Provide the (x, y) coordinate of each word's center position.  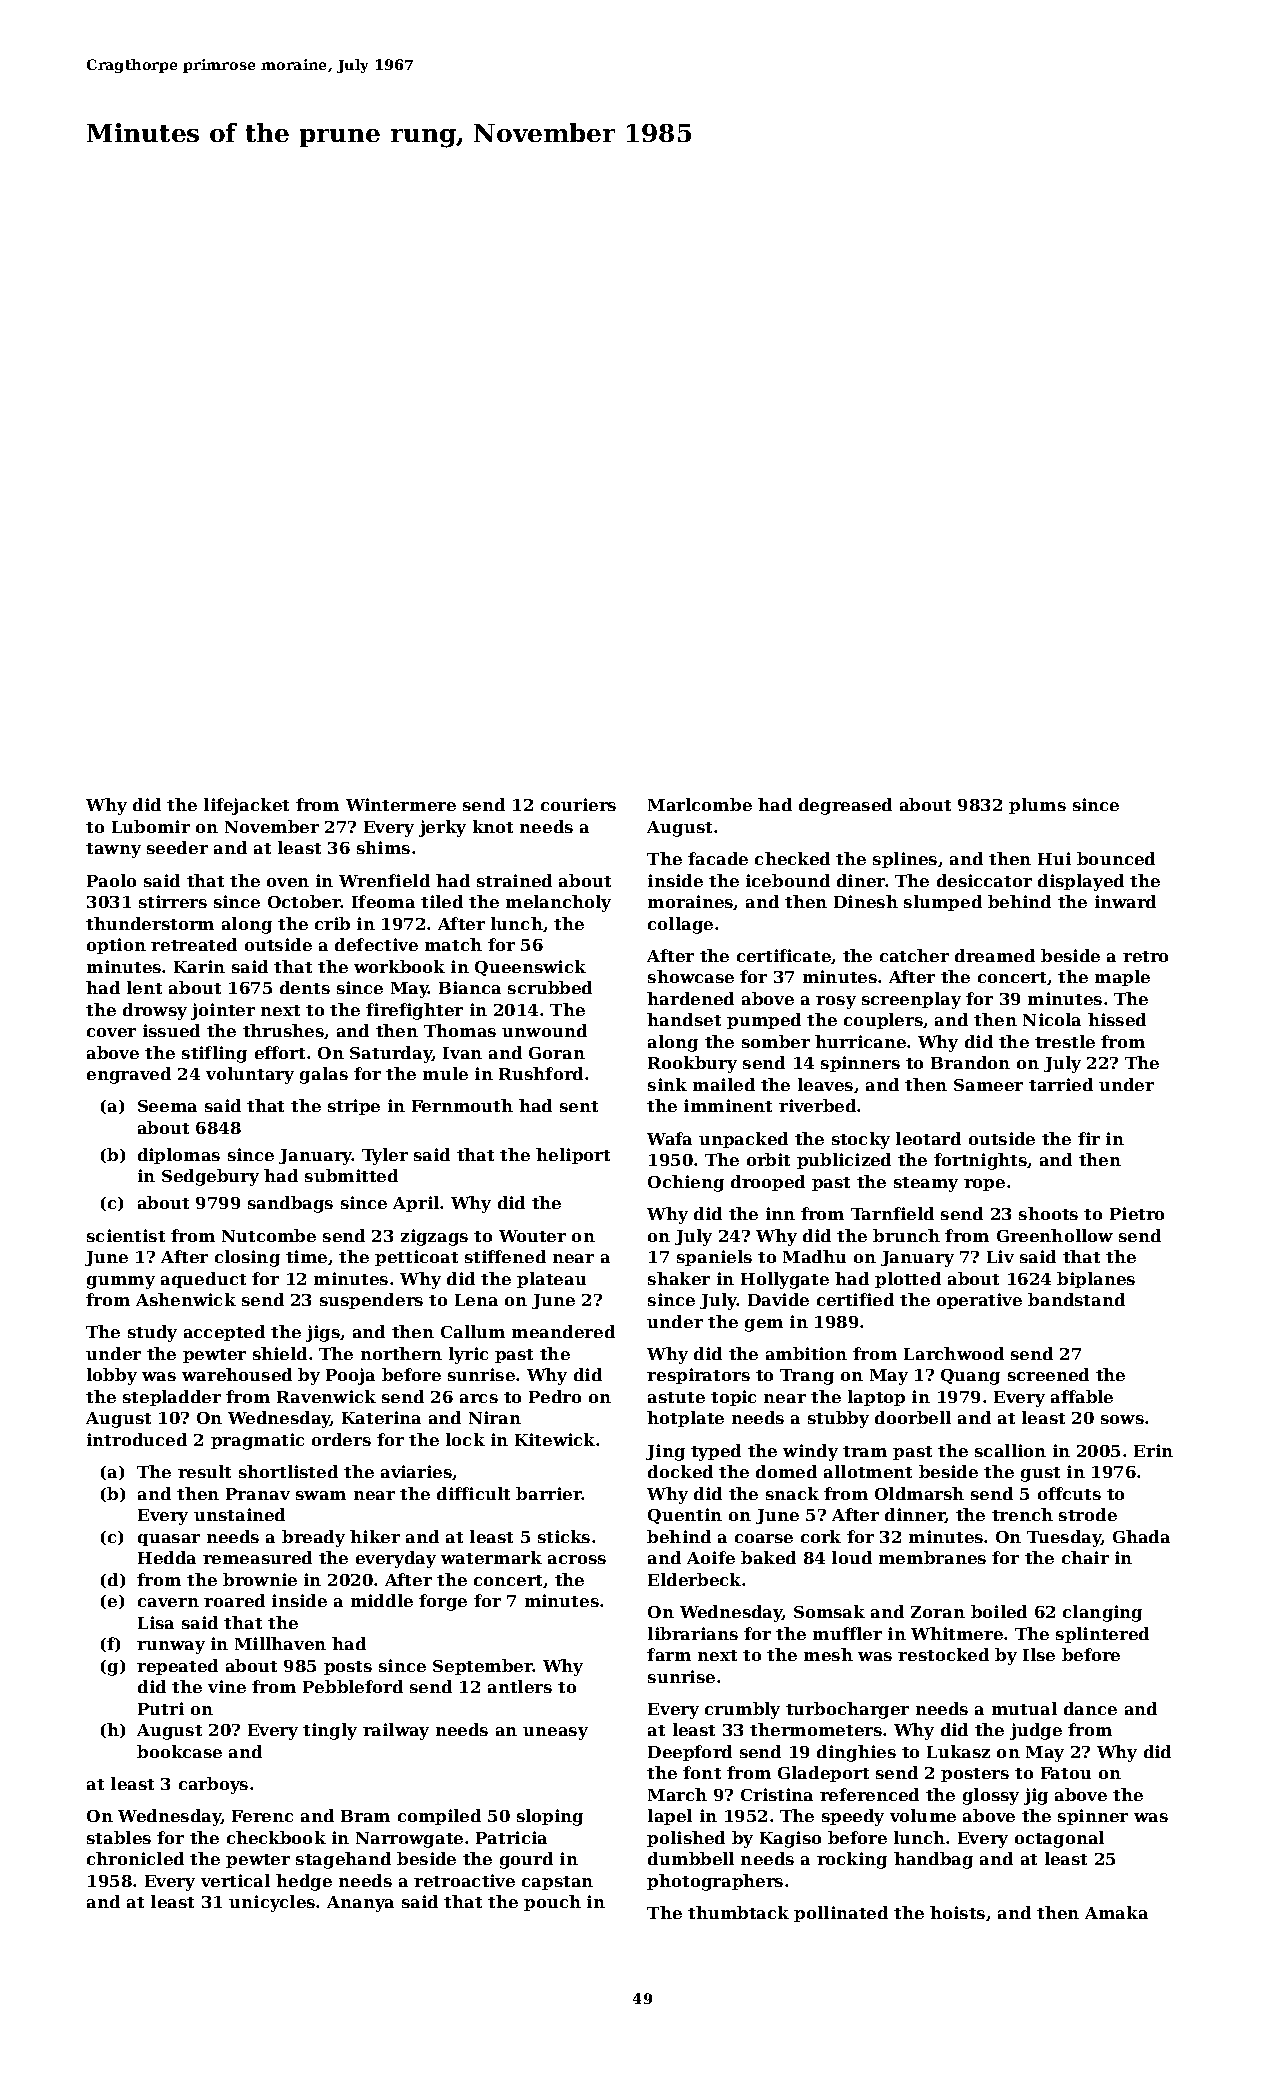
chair (1085, 1557)
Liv (1000, 1256)
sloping (550, 1817)
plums (1037, 806)
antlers (520, 1686)
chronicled (135, 1858)
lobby (112, 1376)
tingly (330, 1731)
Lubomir (151, 826)
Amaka (1116, 1912)
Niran (495, 1417)
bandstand (1076, 1299)
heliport (573, 1156)
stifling (214, 1054)
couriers (578, 804)
